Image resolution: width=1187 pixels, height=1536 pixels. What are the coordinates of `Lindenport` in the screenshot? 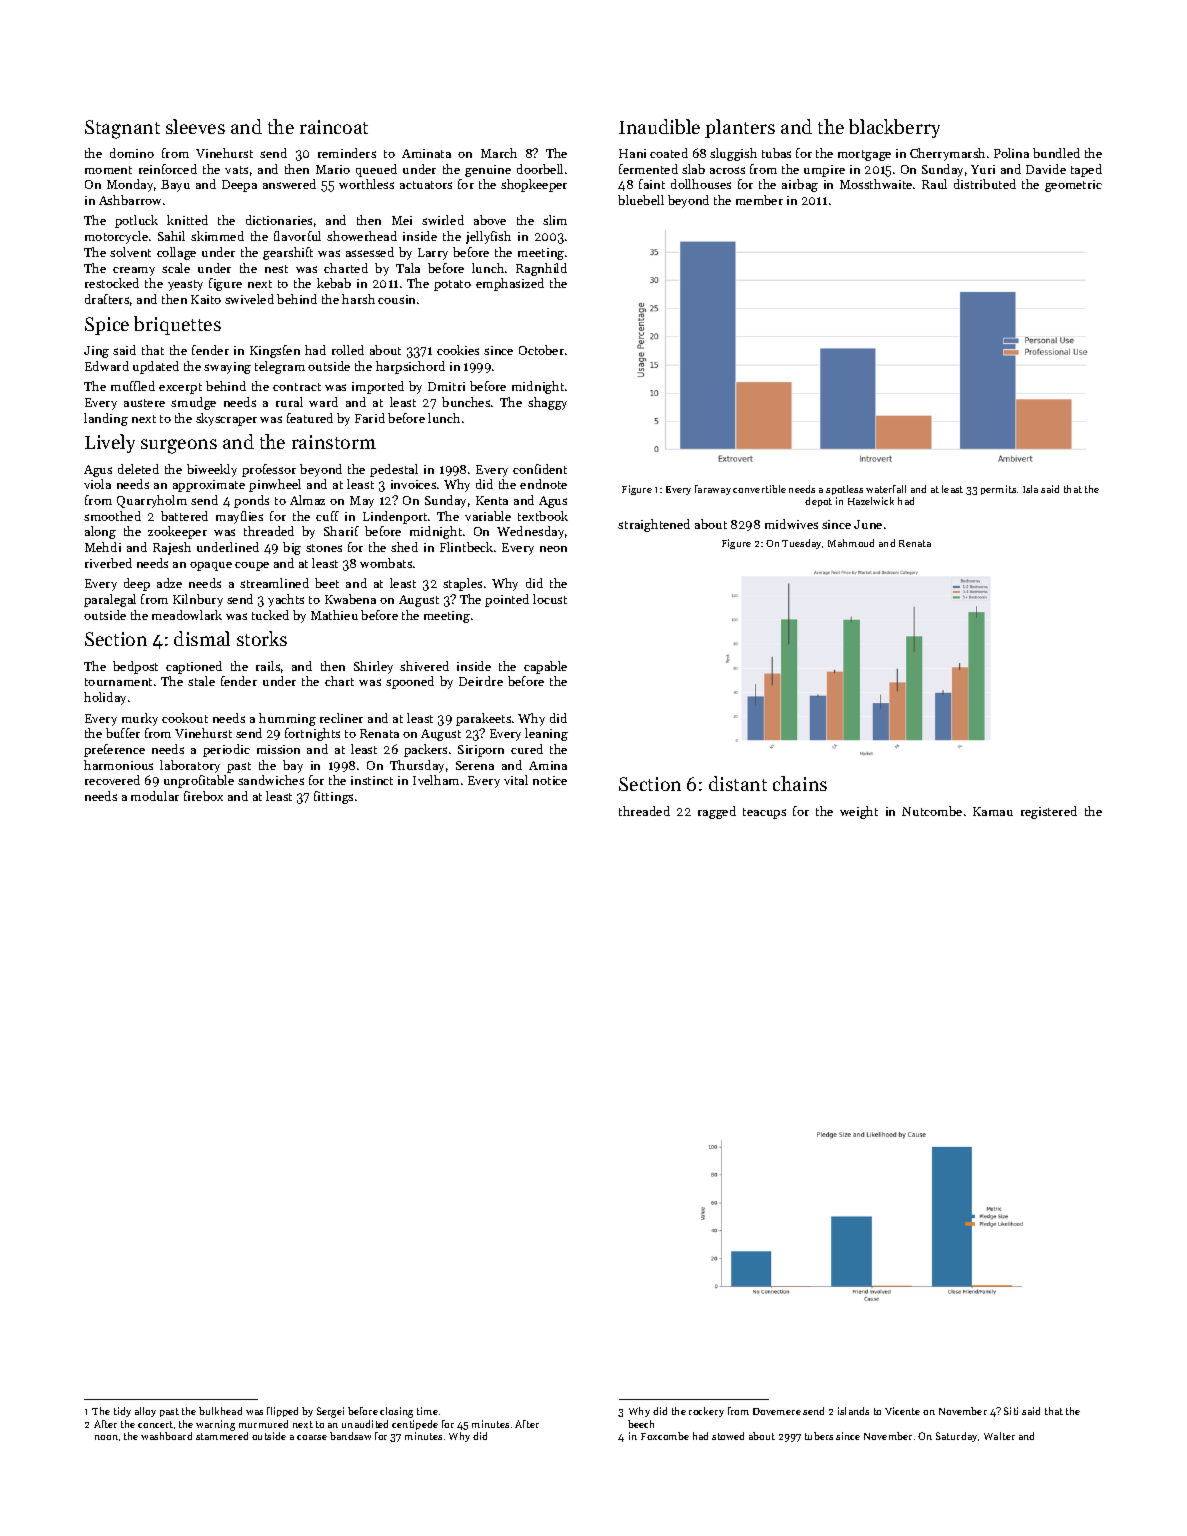 It's located at (395, 517).
